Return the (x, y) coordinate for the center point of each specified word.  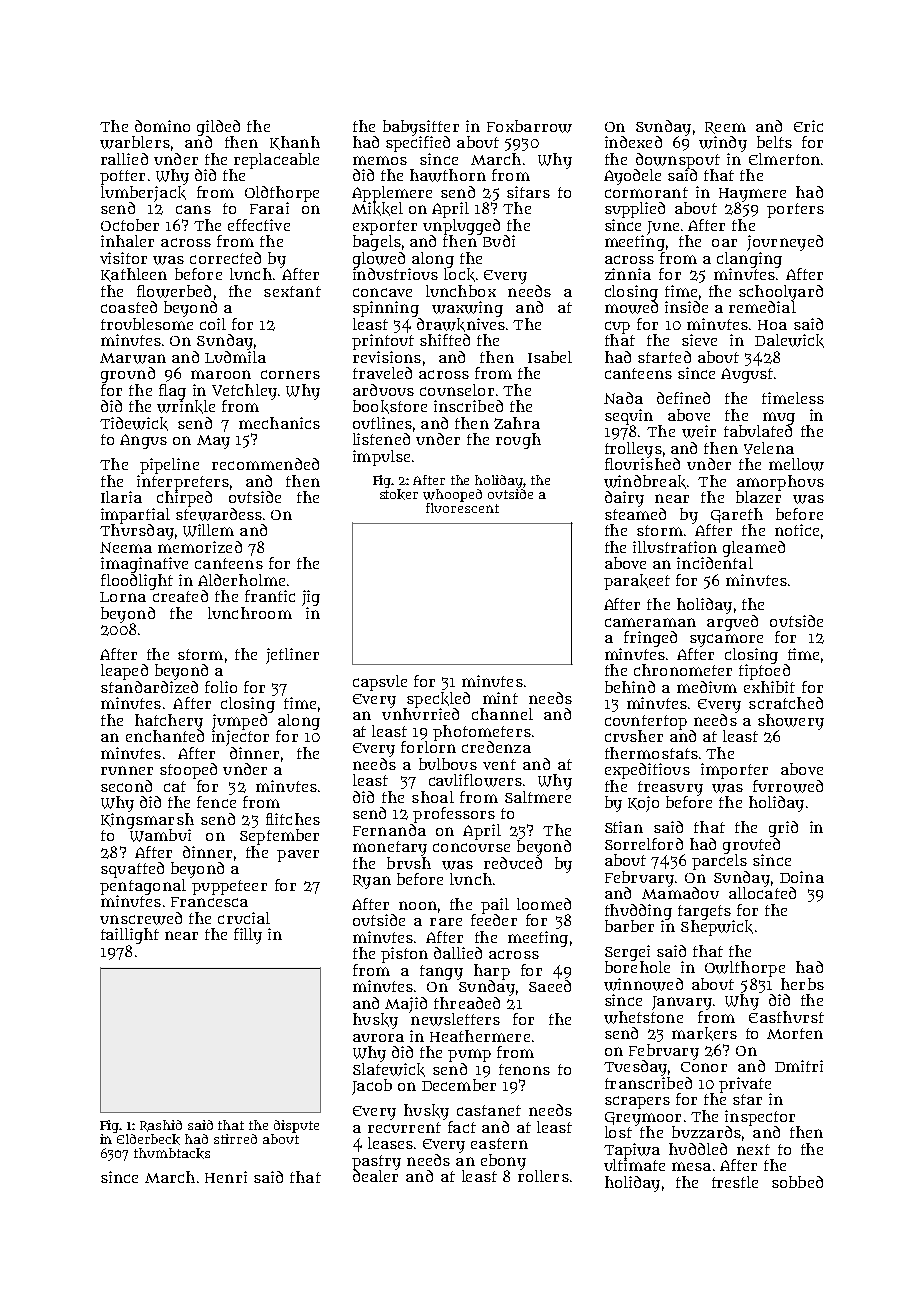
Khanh (295, 143)
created (180, 596)
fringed (650, 639)
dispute (296, 1126)
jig (311, 598)
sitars (528, 192)
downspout (678, 161)
